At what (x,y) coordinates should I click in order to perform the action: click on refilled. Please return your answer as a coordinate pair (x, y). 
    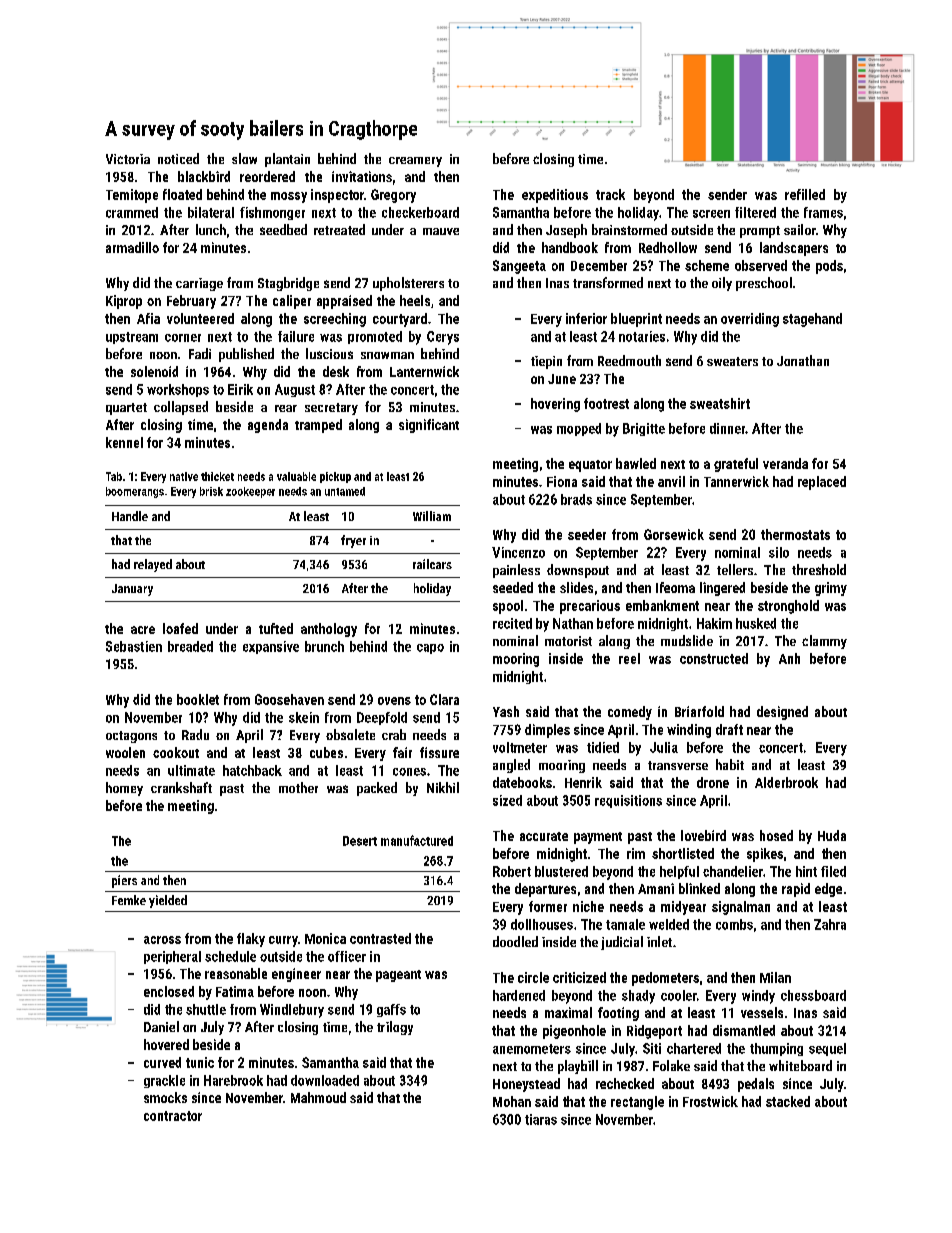
    Looking at the image, I should click on (805, 194).
